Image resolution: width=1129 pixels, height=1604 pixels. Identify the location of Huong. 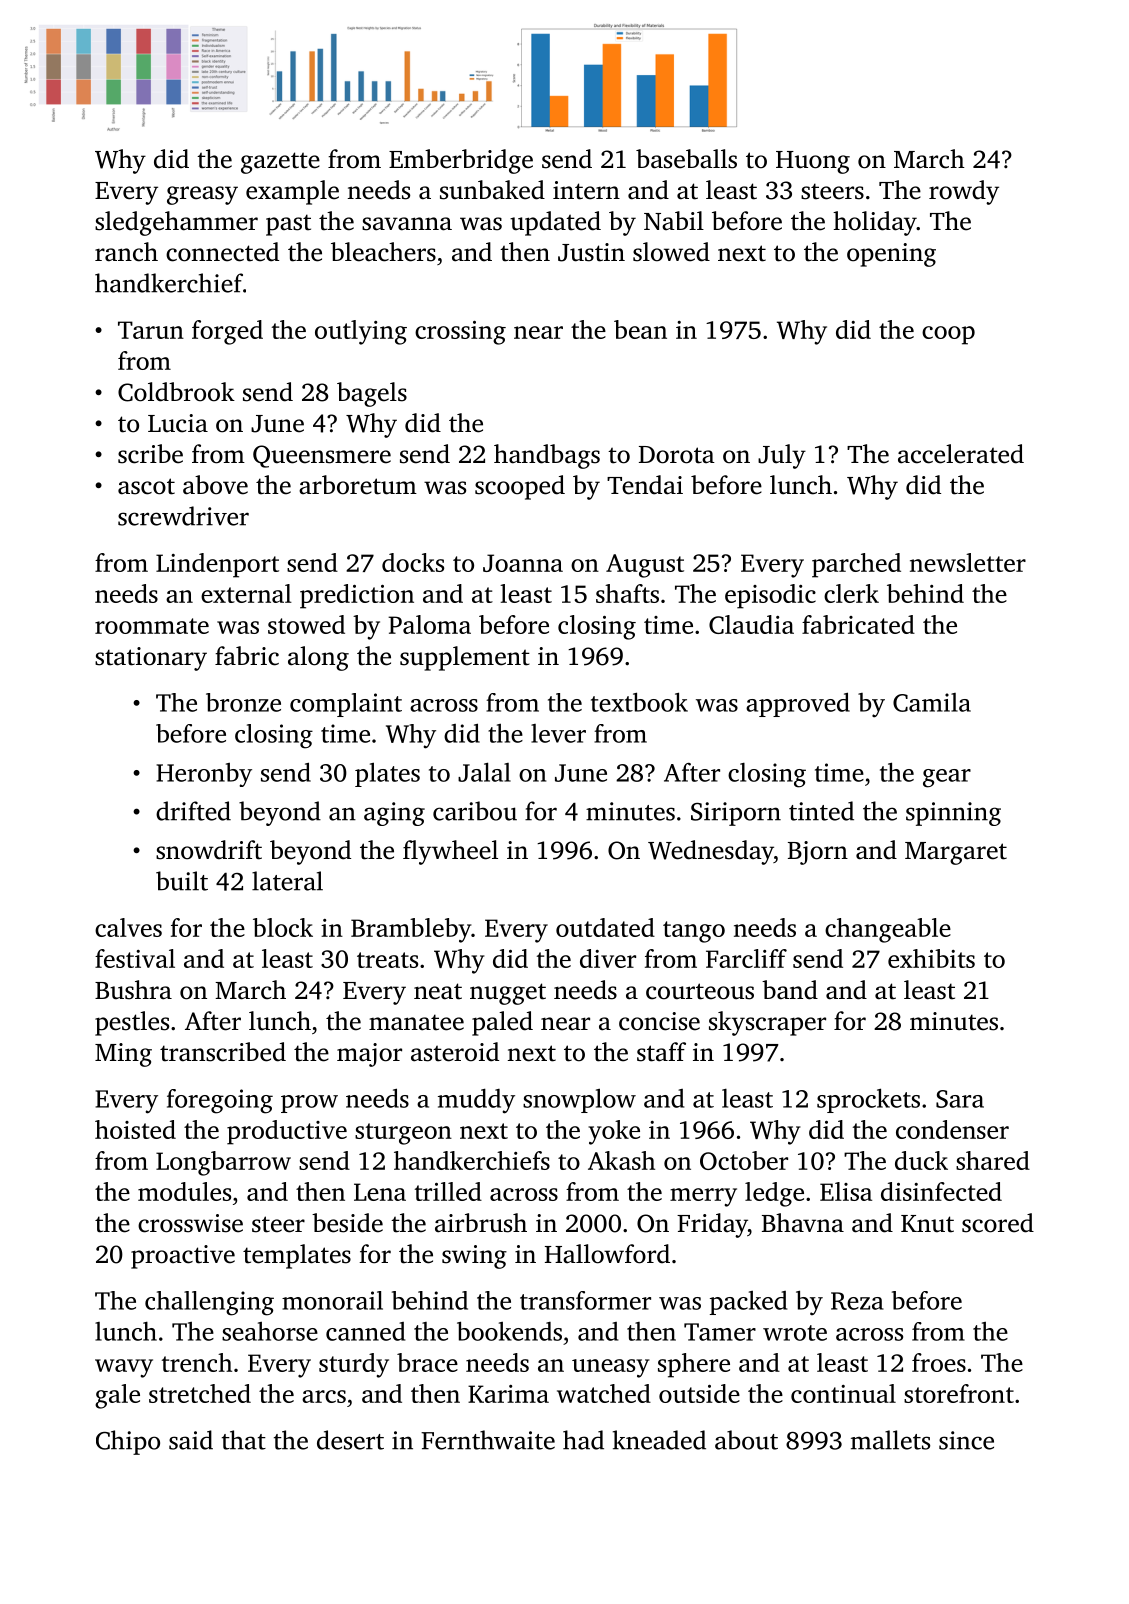
(813, 162).
